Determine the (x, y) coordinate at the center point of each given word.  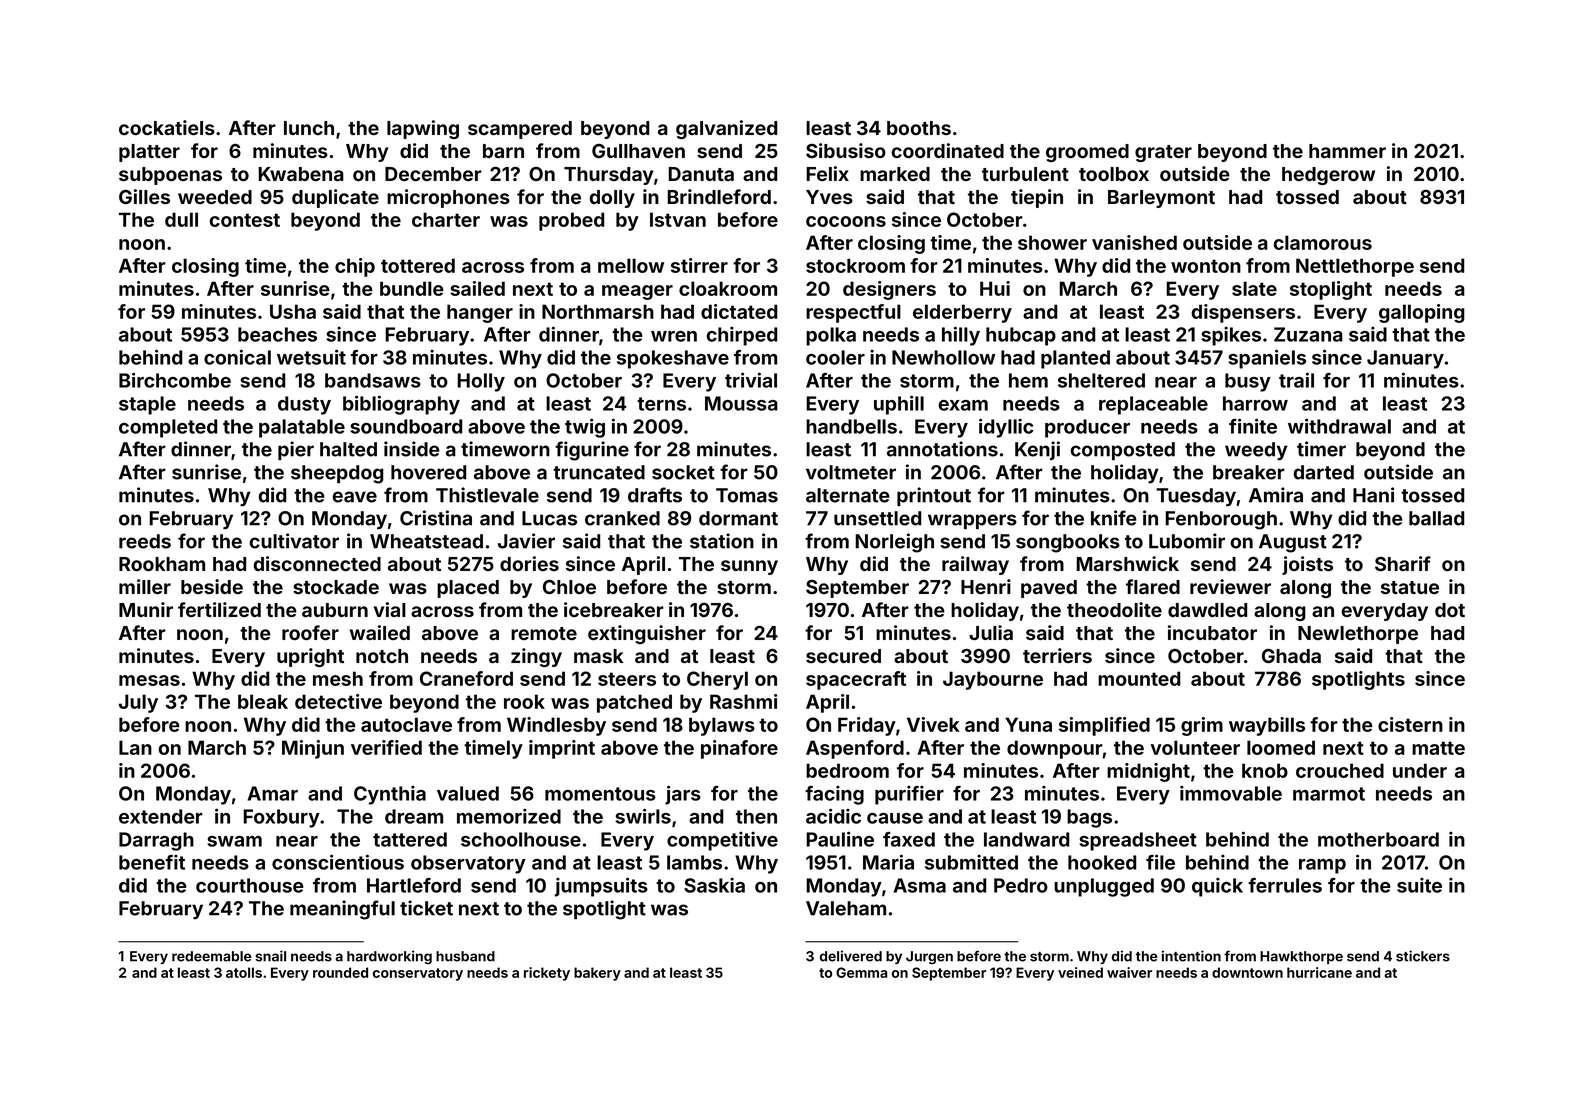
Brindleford (719, 196)
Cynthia (390, 795)
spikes (1231, 336)
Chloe (569, 587)
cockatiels (167, 127)
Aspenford (855, 749)
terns (661, 404)
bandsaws (373, 380)
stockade (336, 587)
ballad (1436, 518)
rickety (547, 974)
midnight (1148, 772)
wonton (1206, 266)
